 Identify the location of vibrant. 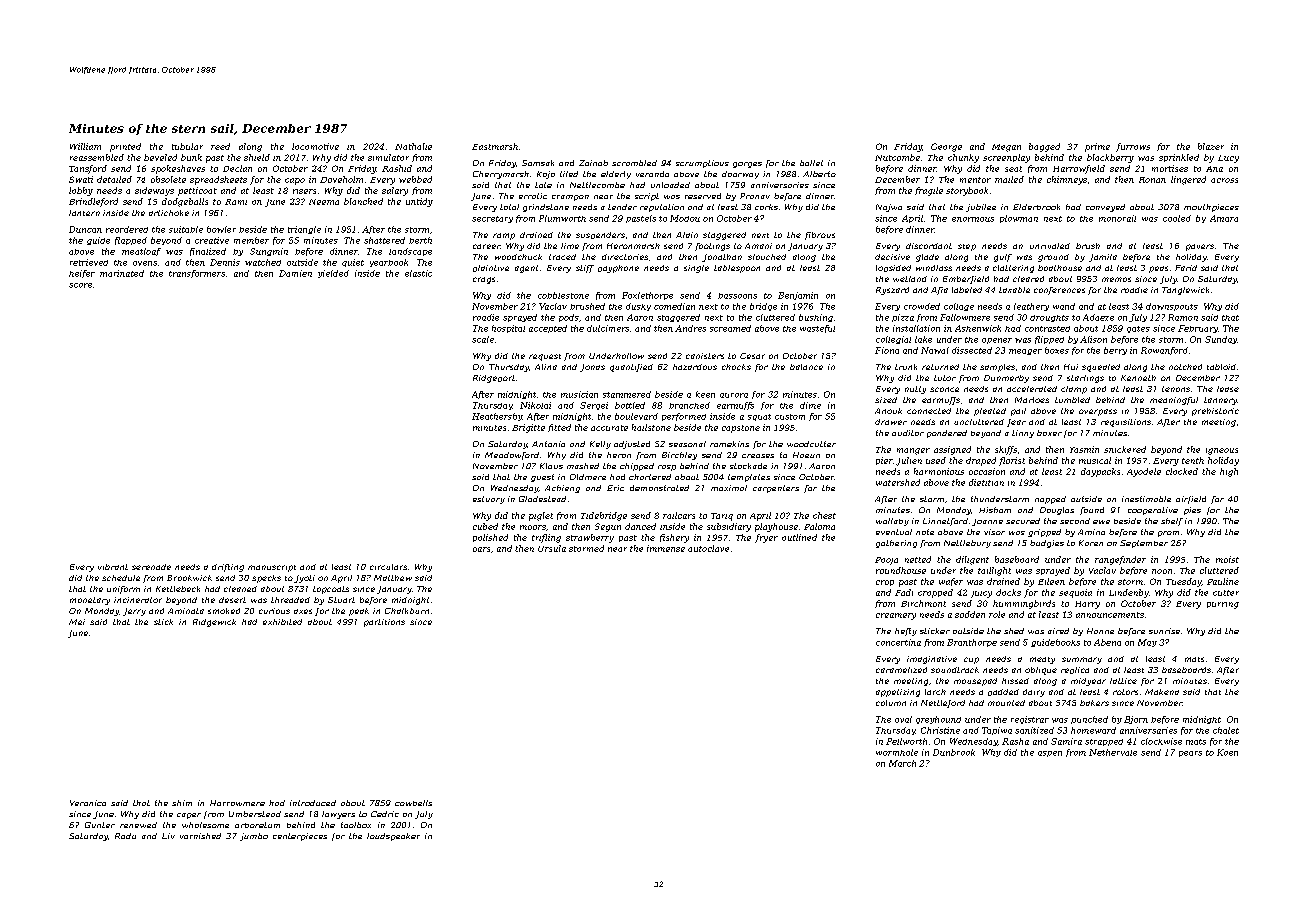
(113, 567).
